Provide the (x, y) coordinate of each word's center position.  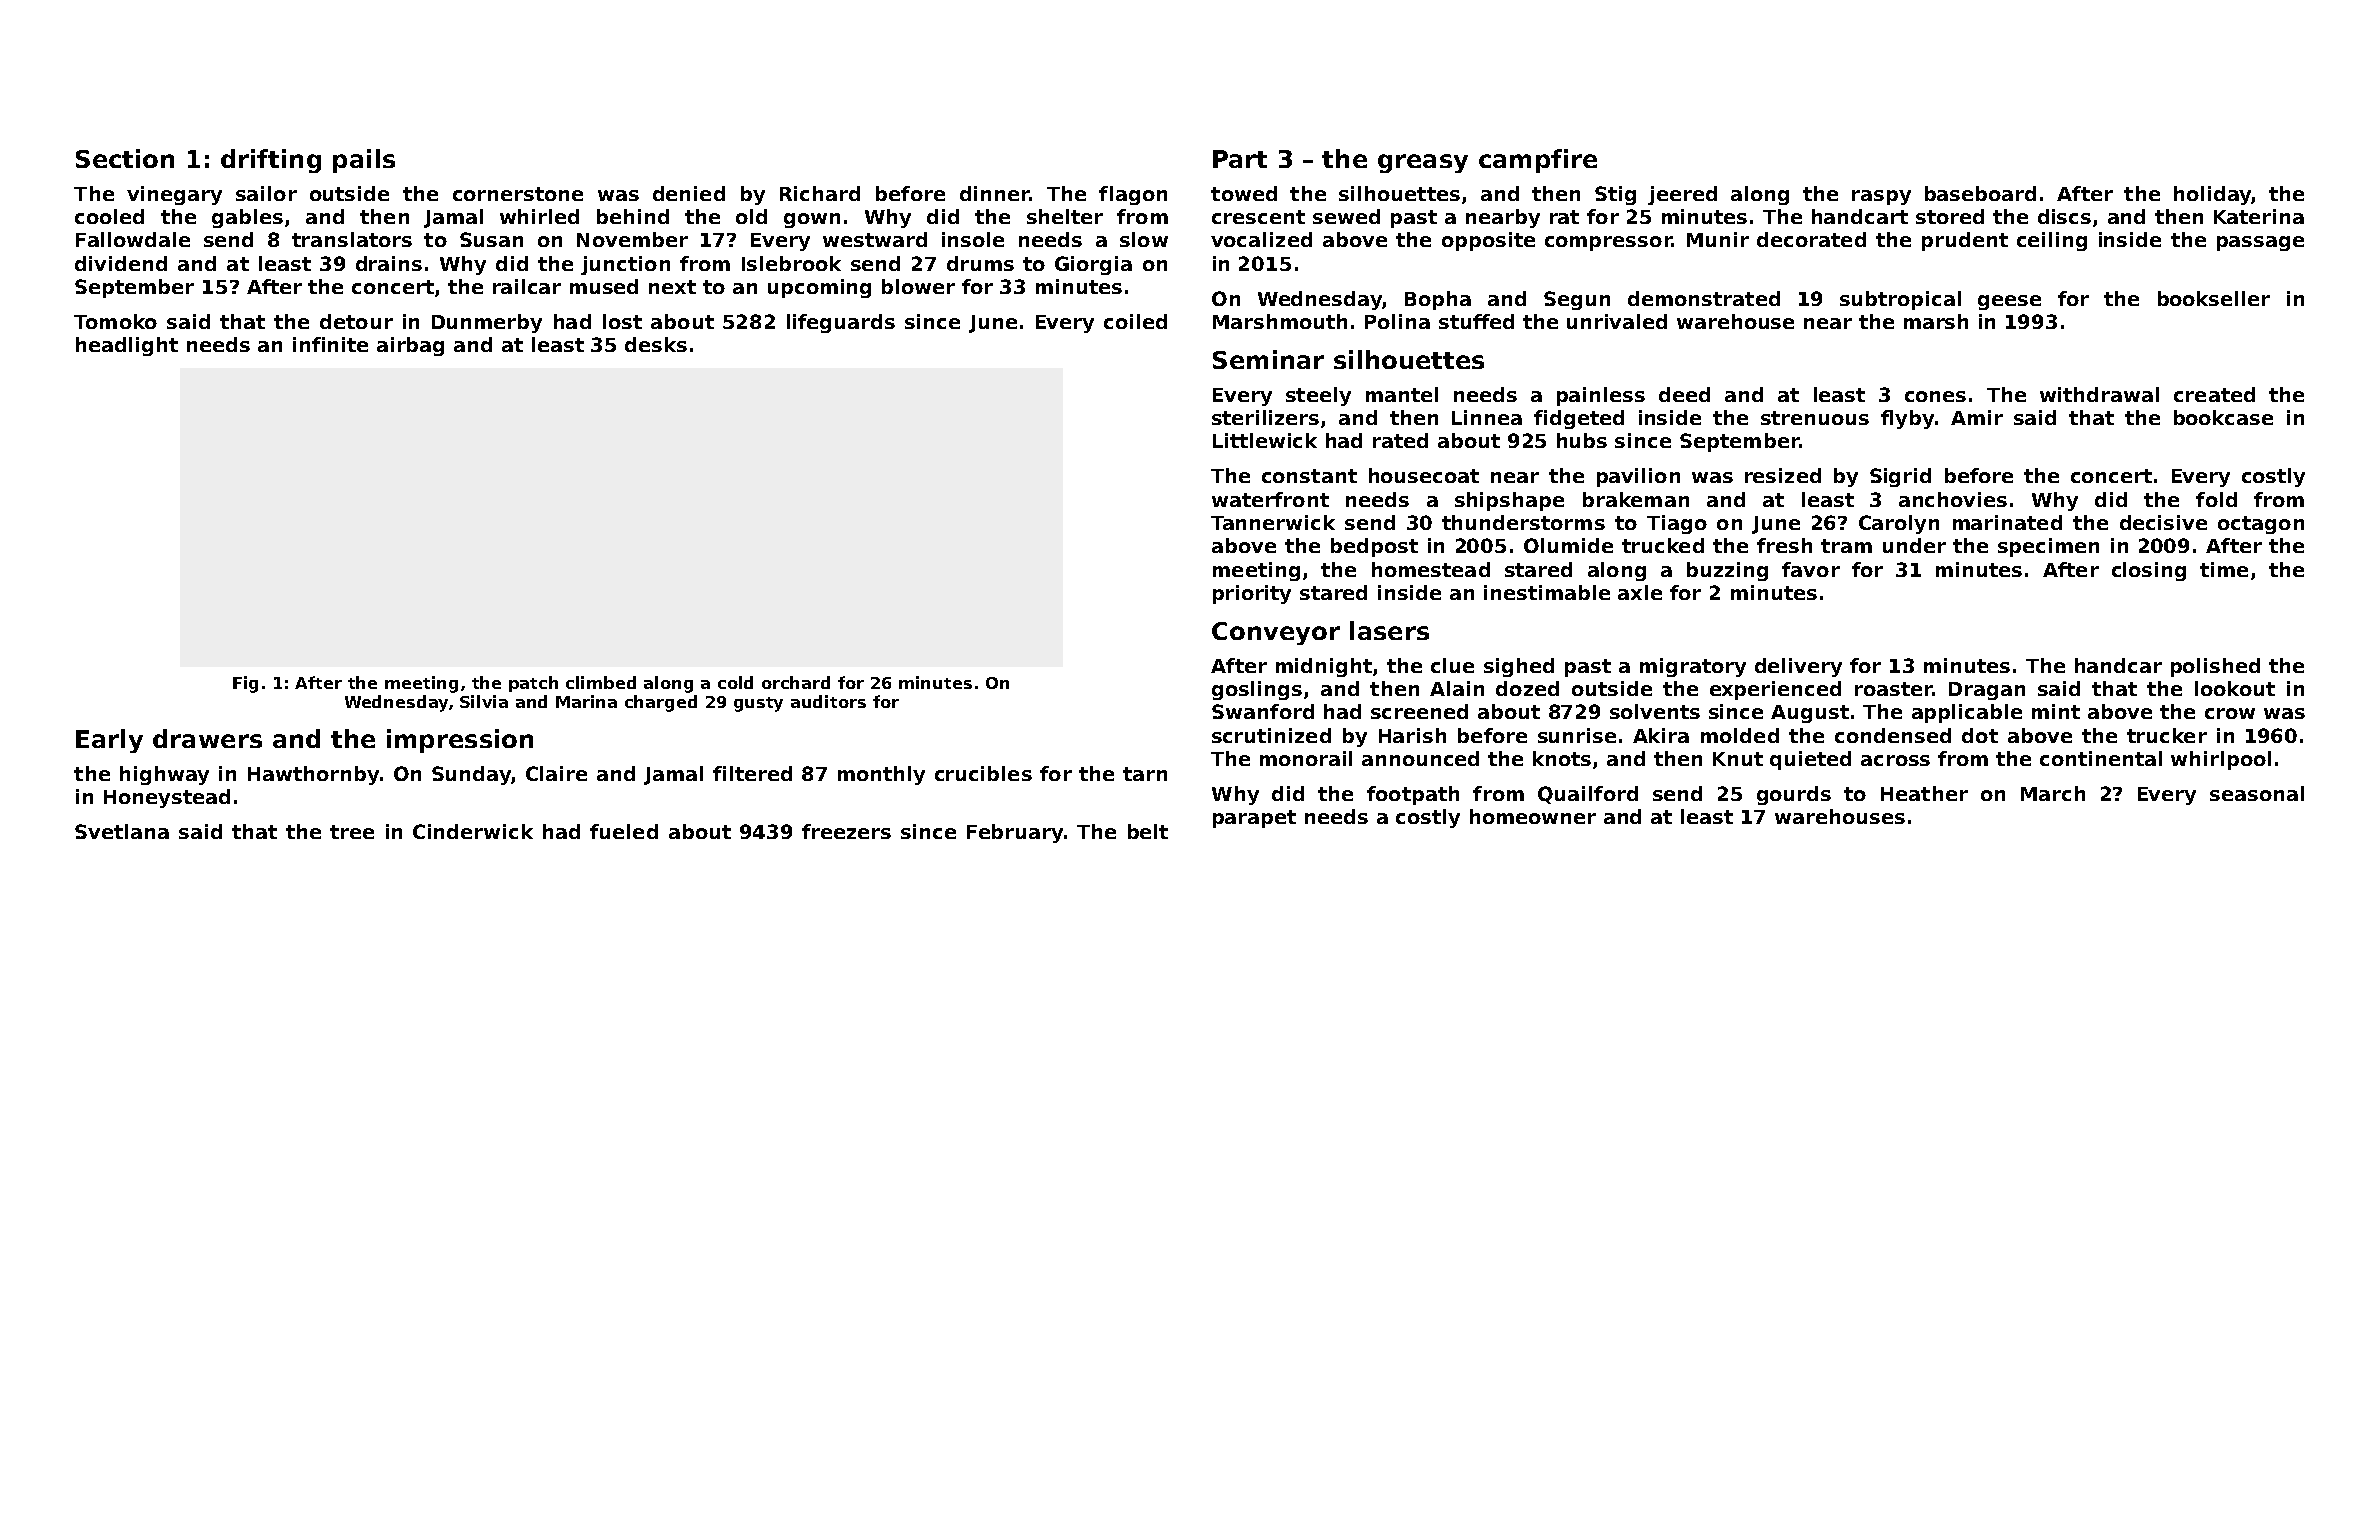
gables (247, 218)
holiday (2212, 195)
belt (1148, 831)
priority (1252, 594)
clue (1452, 665)
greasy (1423, 163)
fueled (624, 831)
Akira (1661, 735)
